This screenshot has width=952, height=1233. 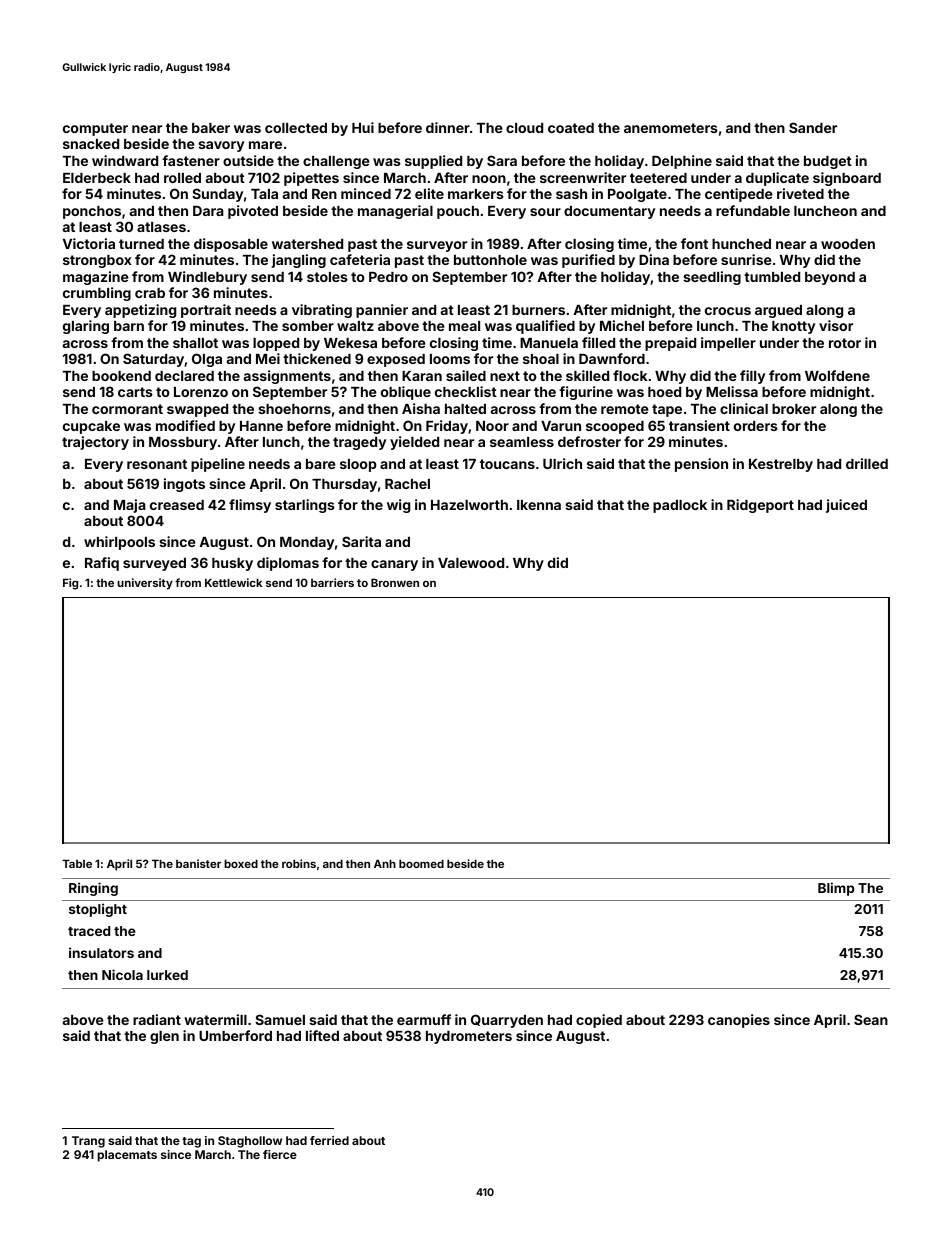 What do you see at coordinates (88, 1142) in the screenshot?
I see `Trang` at bounding box center [88, 1142].
